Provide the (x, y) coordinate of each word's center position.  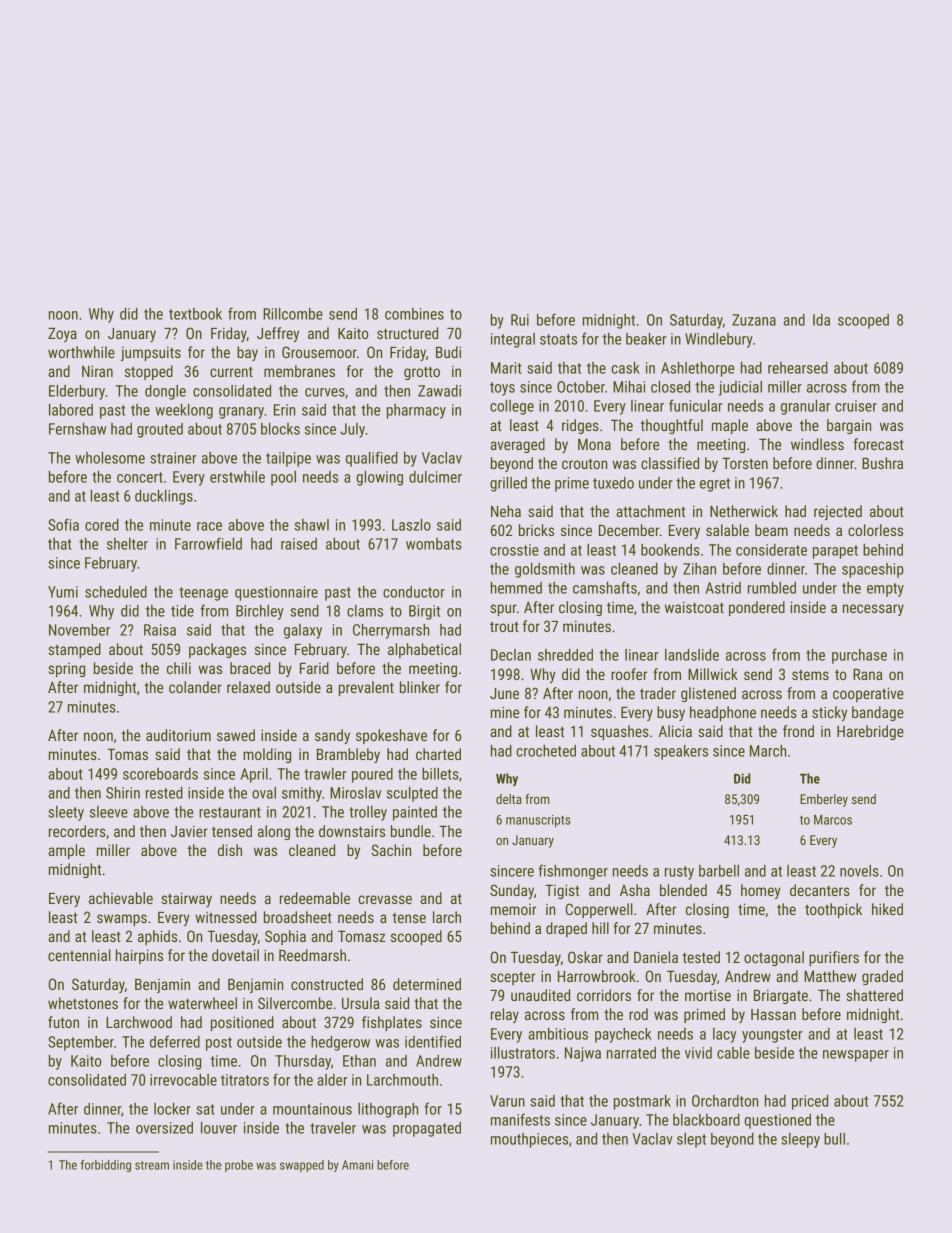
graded (882, 977)
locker (172, 1109)
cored (102, 525)
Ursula (360, 1003)
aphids (157, 937)
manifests (520, 1119)
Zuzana (754, 320)
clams (365, 611)
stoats (558, 339)
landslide (692, 655)
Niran (97, 371)
